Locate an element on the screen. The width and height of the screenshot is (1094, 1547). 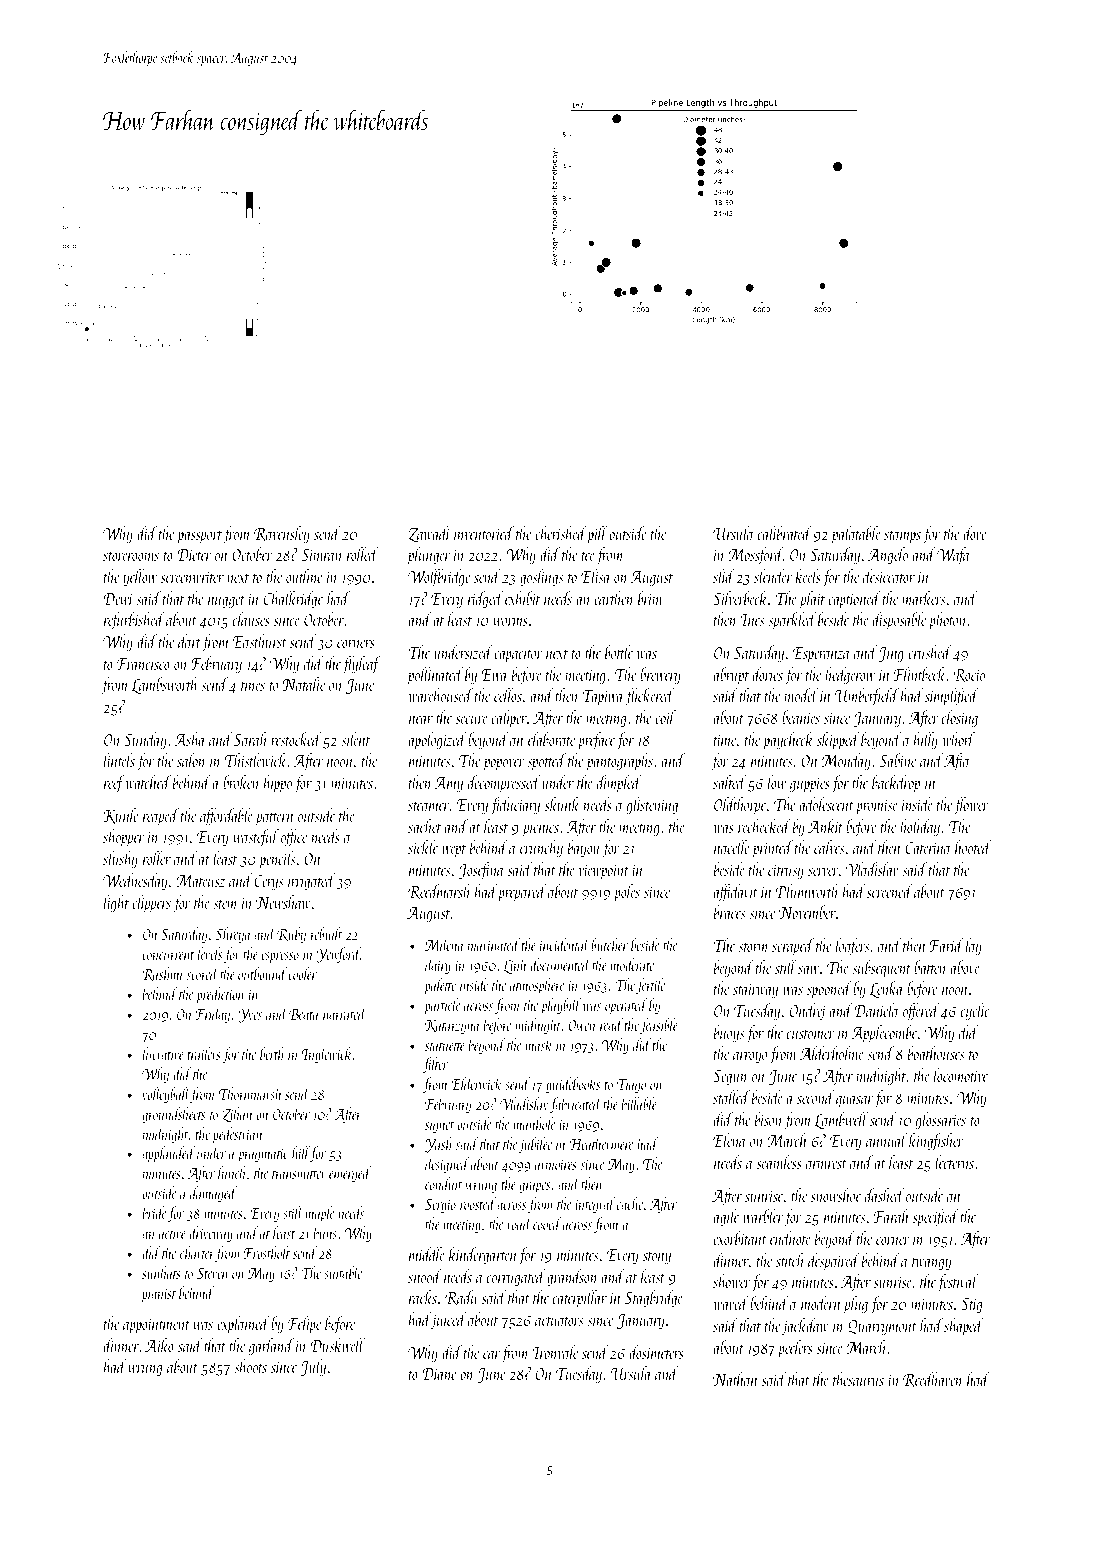
signet is located at coordinates (439, 1126).
